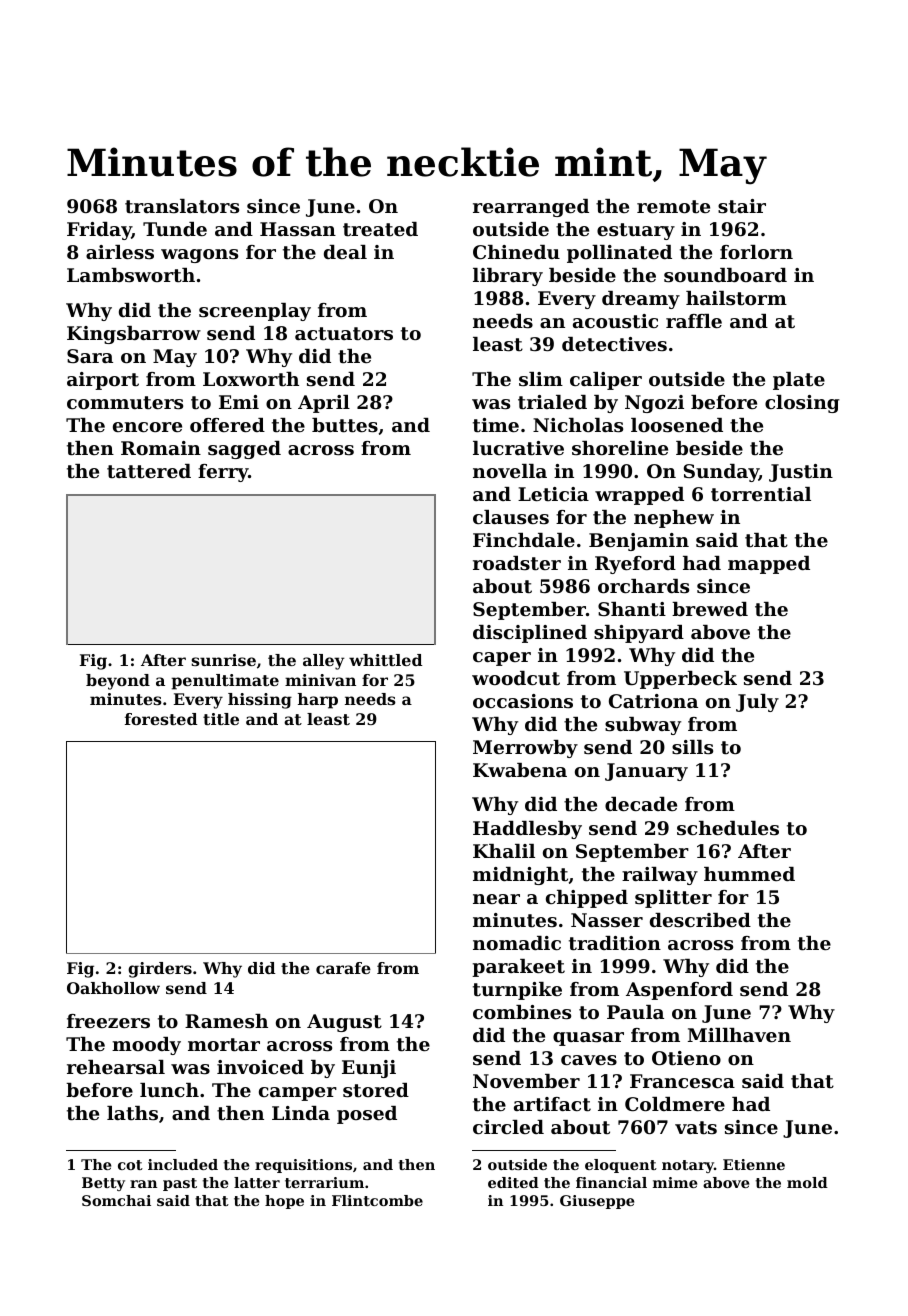 The width and height of the document is (908, 1316). What do you see at coordinates (597, 1202) in the document?
I see `Giuseppe` at bounding box center [597, 1202].
